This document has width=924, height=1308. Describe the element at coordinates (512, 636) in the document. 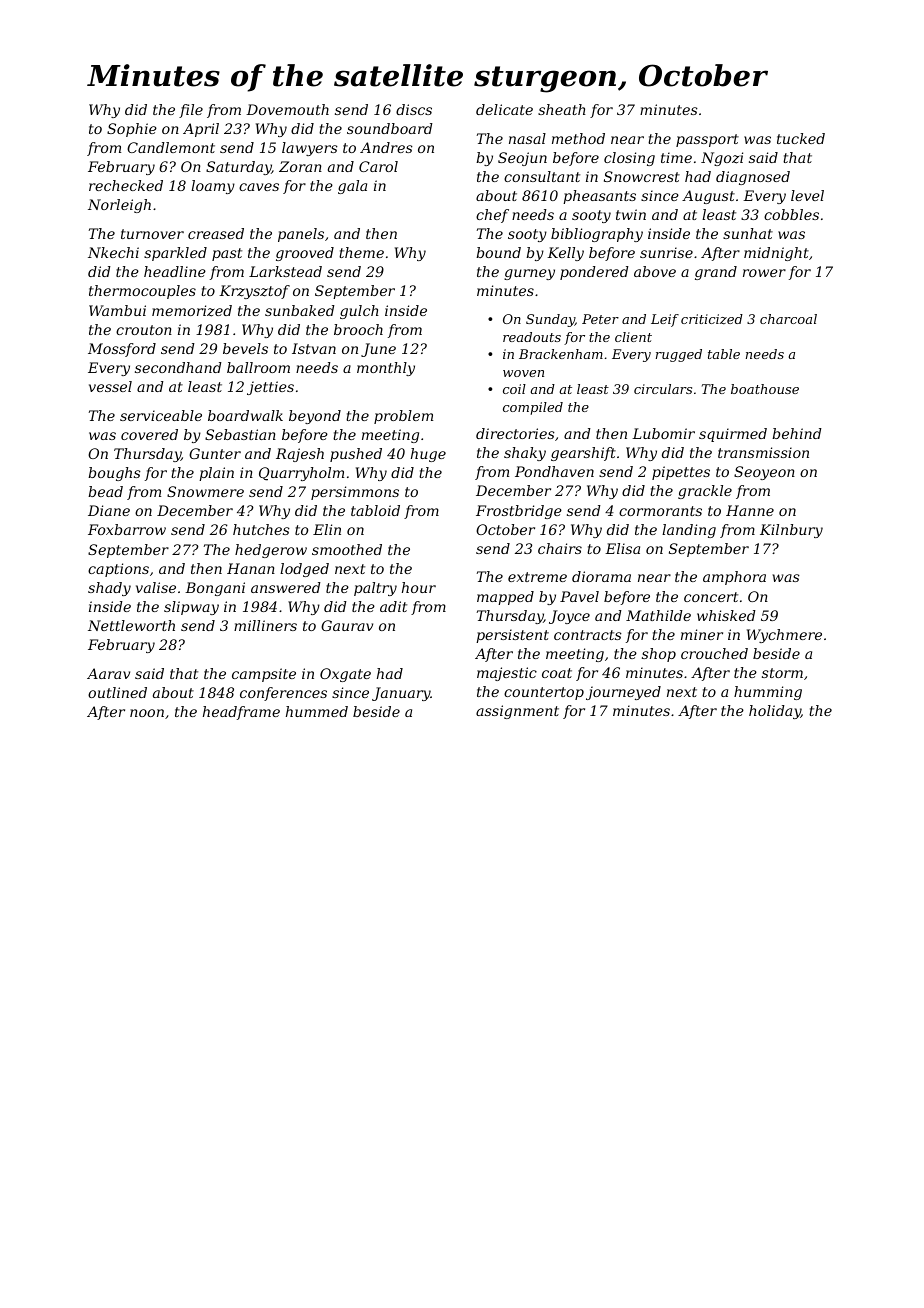

I see `persistent` at that location.
